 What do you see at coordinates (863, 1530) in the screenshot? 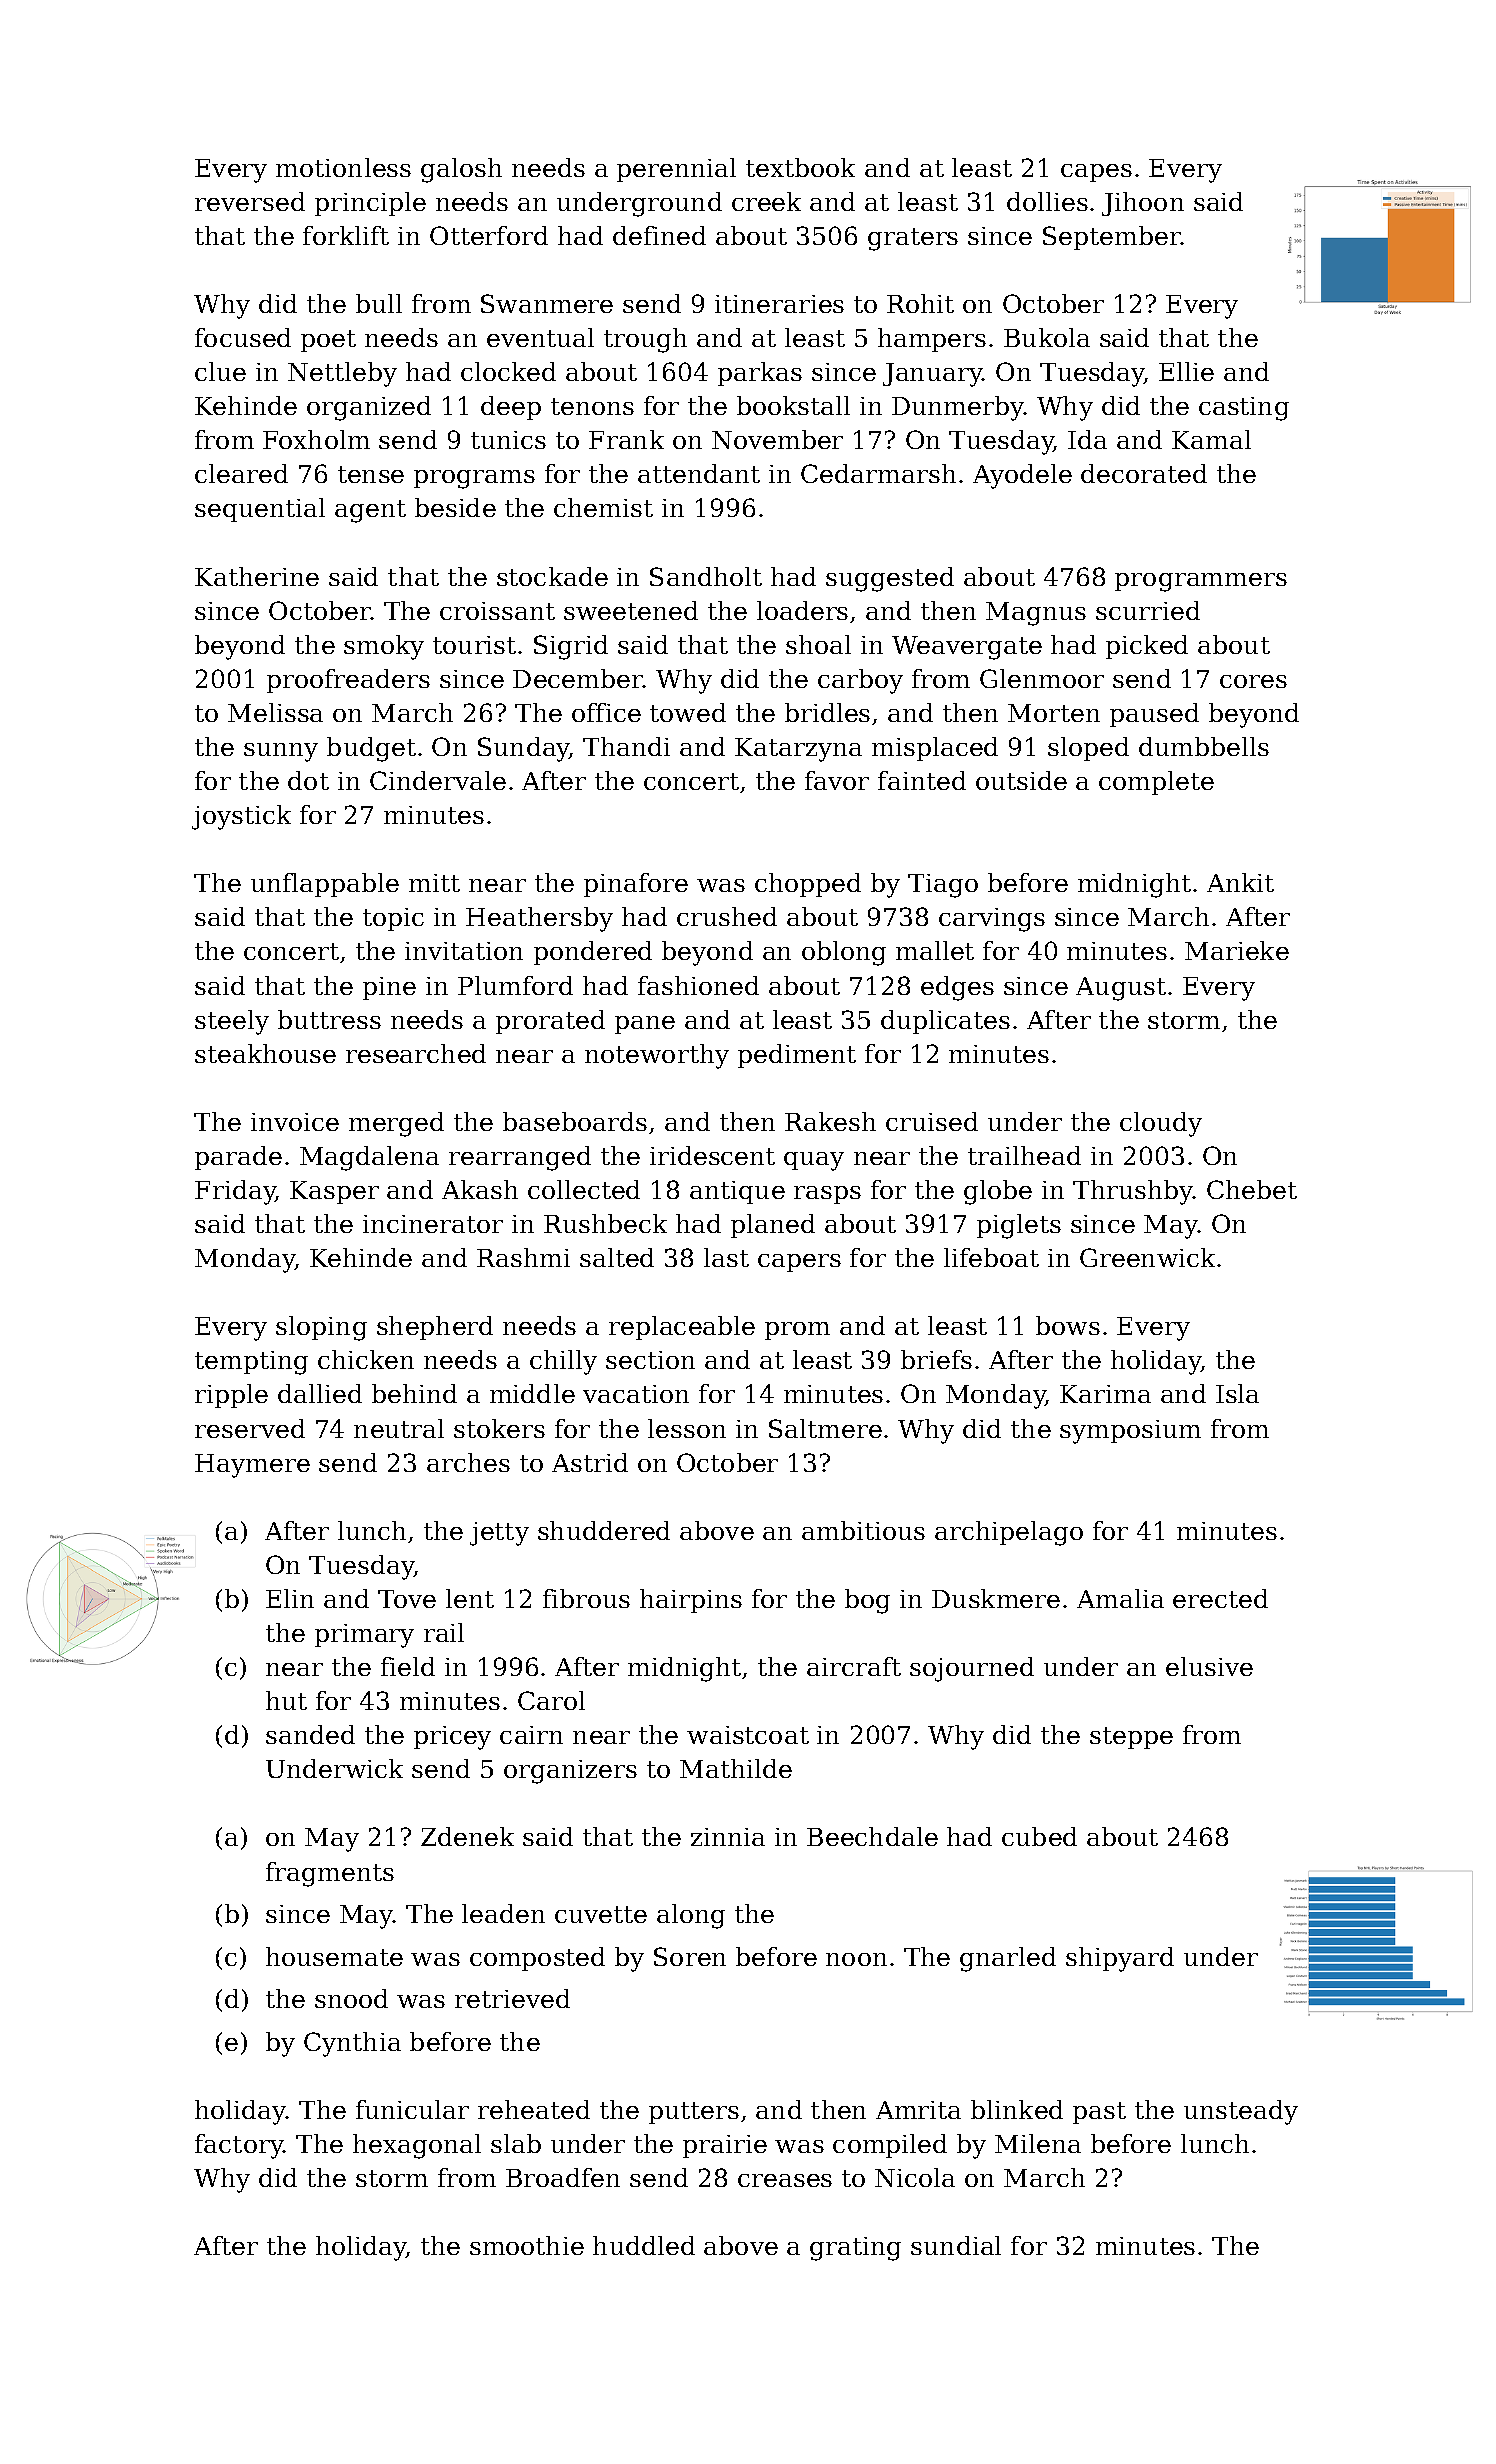
I see `ambitious` at bounding box center [863, 1530].
